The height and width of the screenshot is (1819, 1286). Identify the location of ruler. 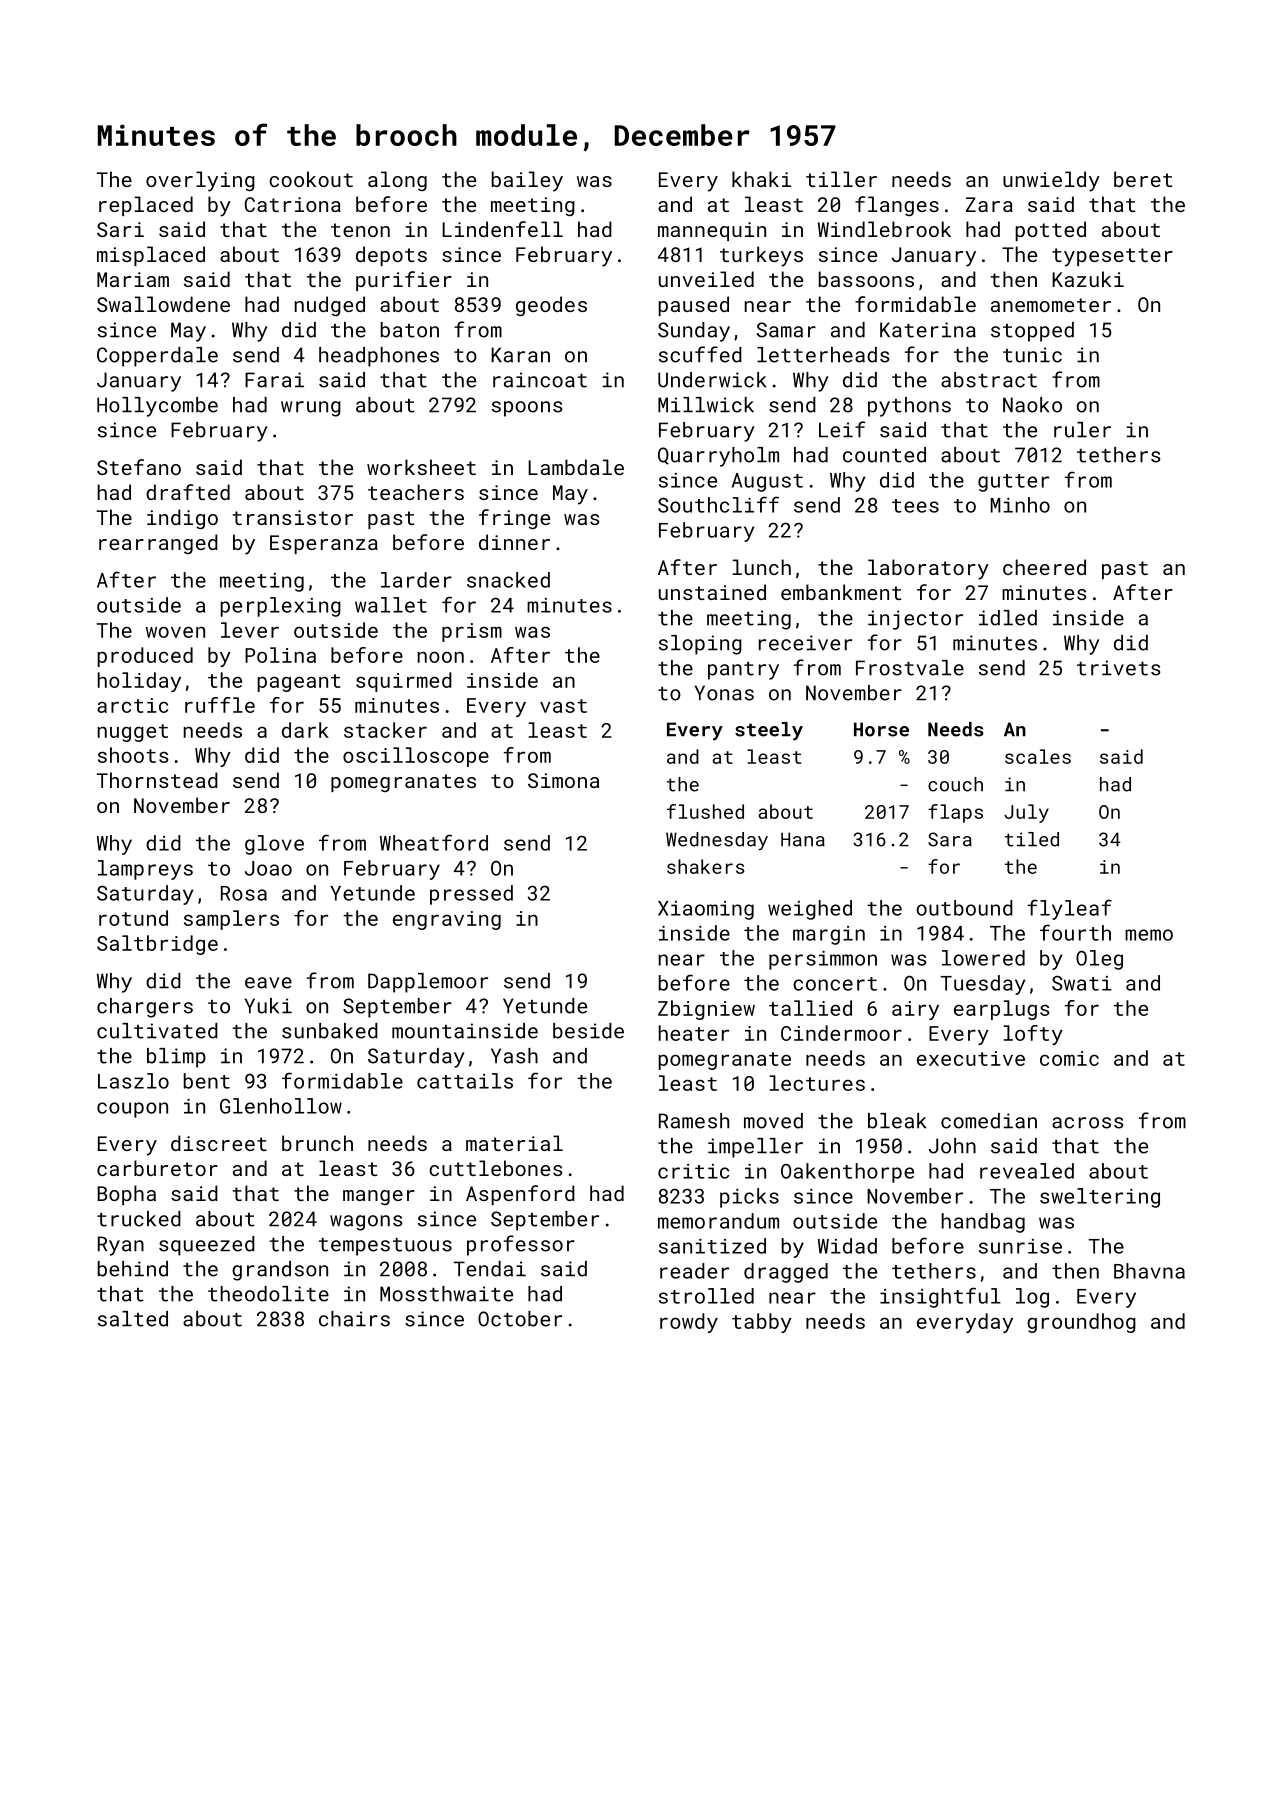
(1082, 430).
